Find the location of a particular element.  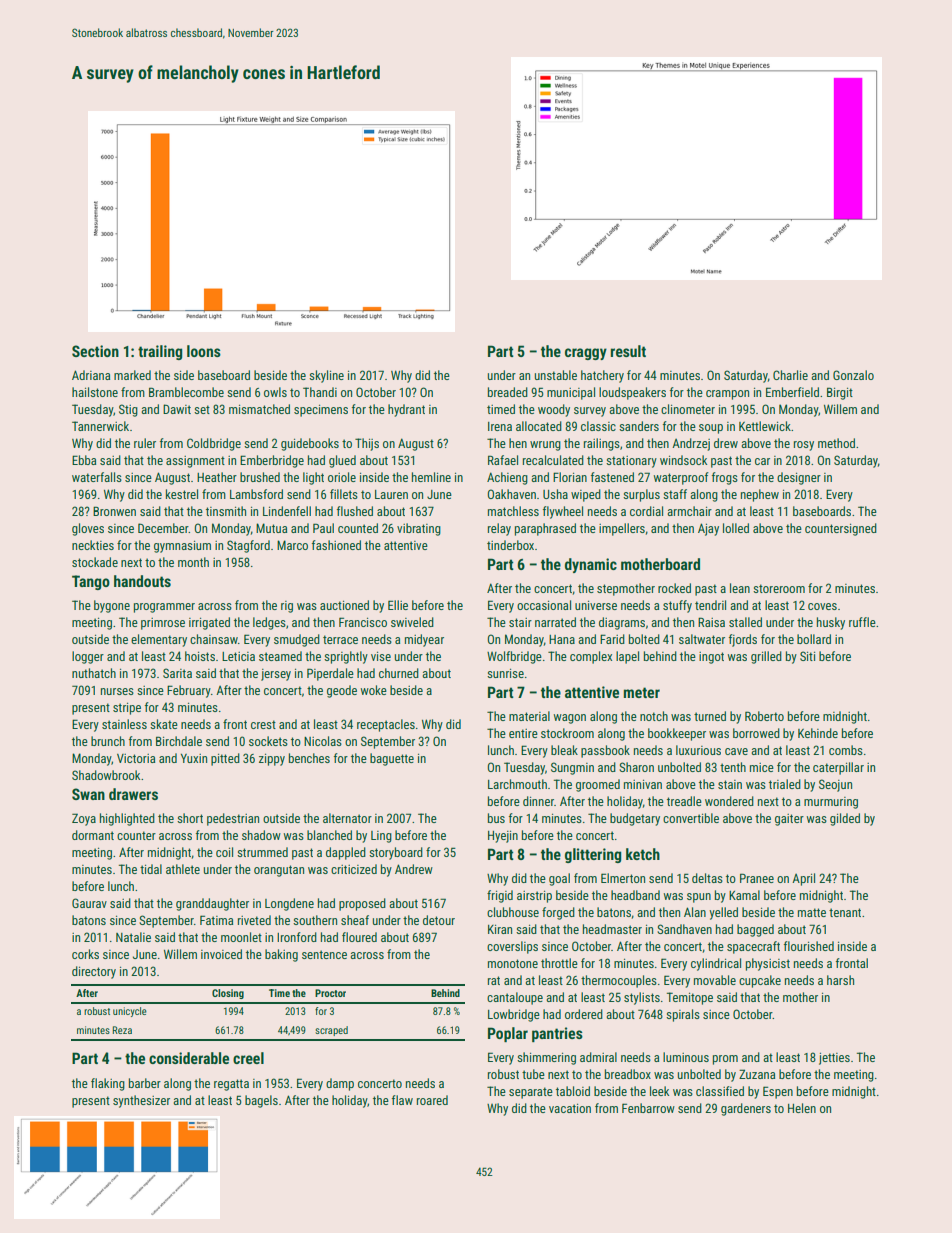

creel is located at coordinates (248, 1058).
